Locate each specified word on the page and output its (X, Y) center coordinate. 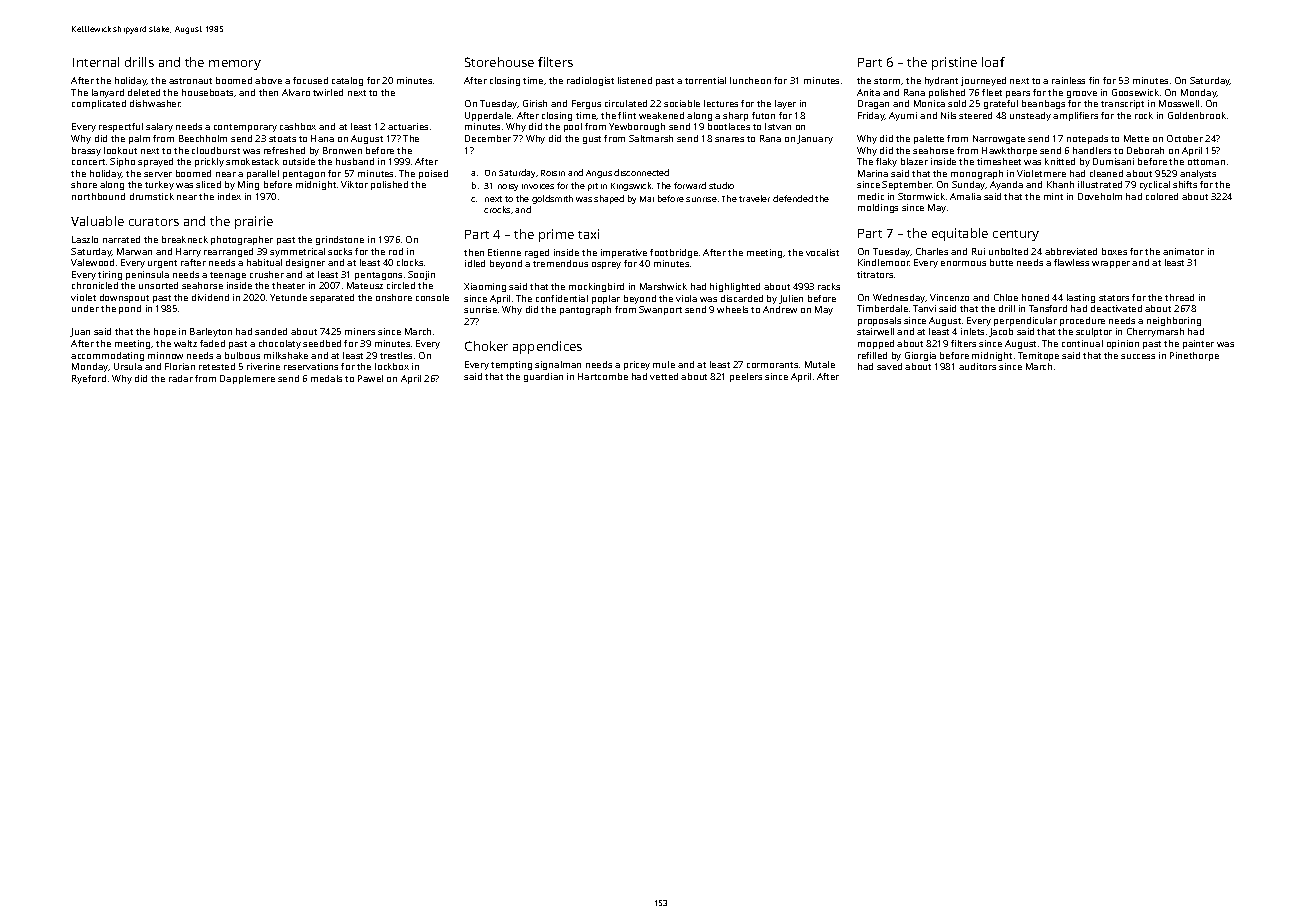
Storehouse (499, 62)
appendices (547, 347)
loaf (993, 62)
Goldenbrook (1197, 115)
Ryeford (89, 379)
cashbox (298, 126)
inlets (972, 331)
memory (235, 65)
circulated (626, 103)
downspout (124, 298)
